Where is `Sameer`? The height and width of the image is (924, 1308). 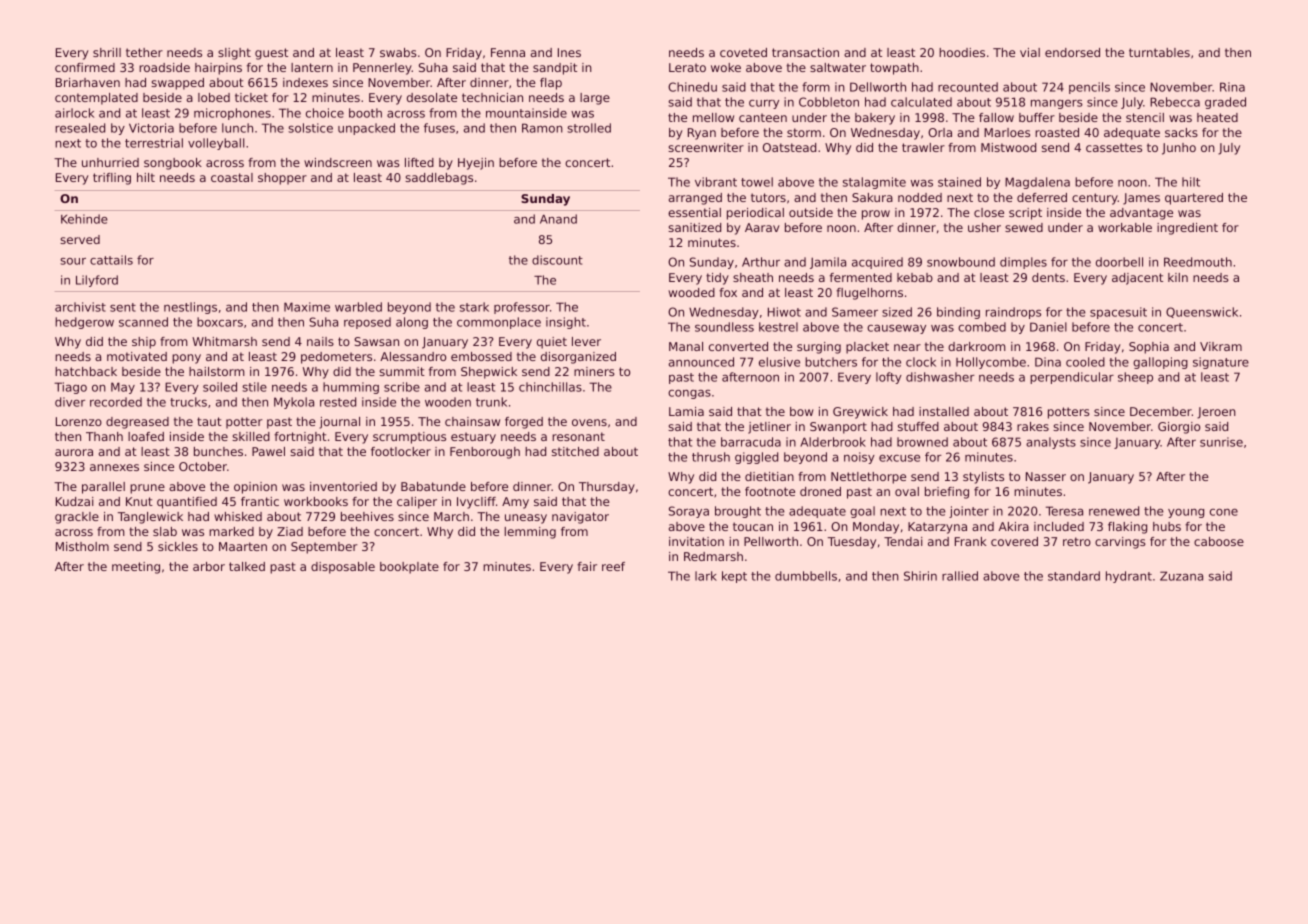 Sameer is located at coordinates (855, 312).
